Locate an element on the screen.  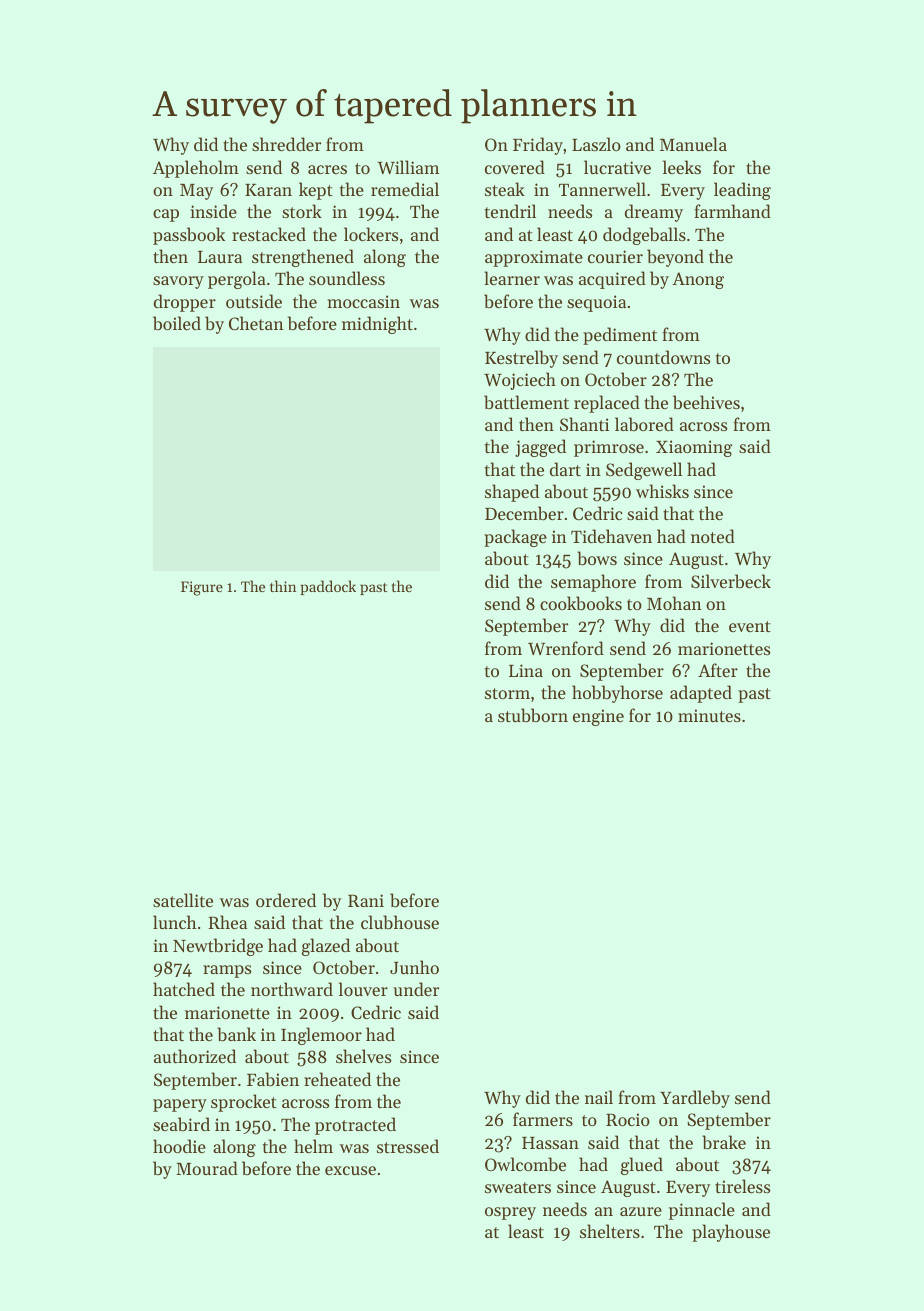
storm is located at coordinates (507, 693).
